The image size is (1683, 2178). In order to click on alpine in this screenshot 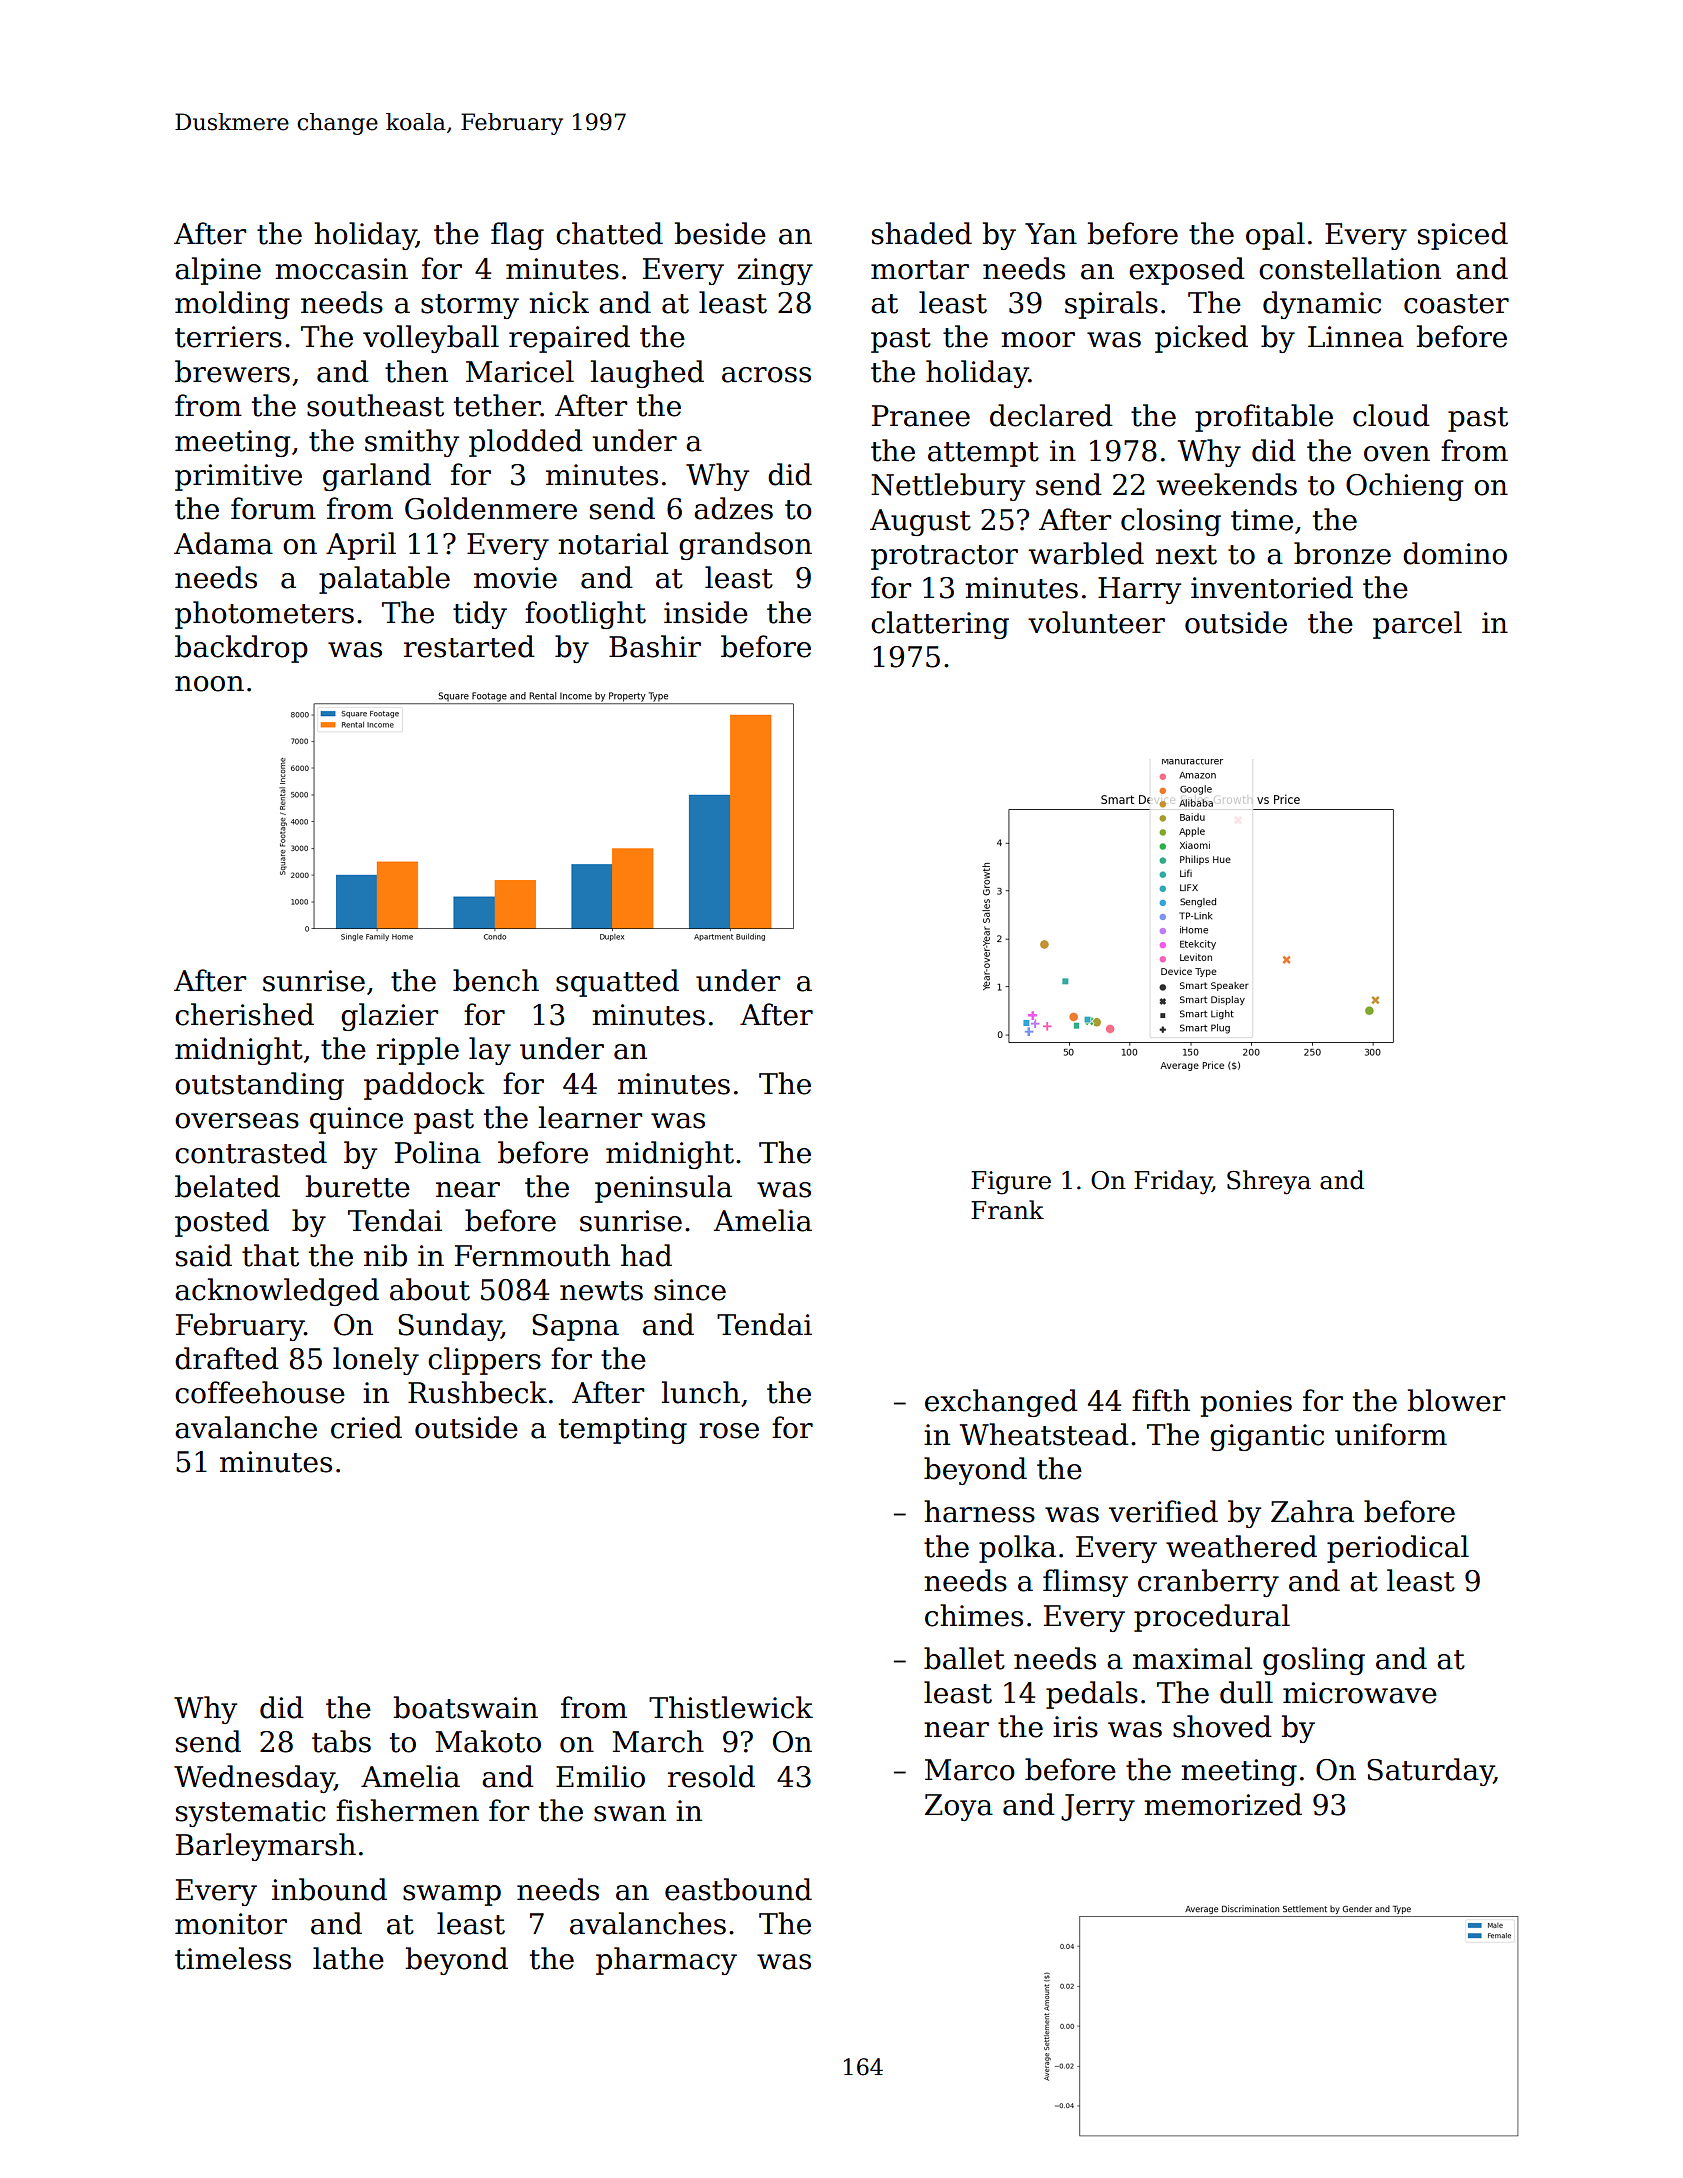, I will do `click(218, 271)`.
